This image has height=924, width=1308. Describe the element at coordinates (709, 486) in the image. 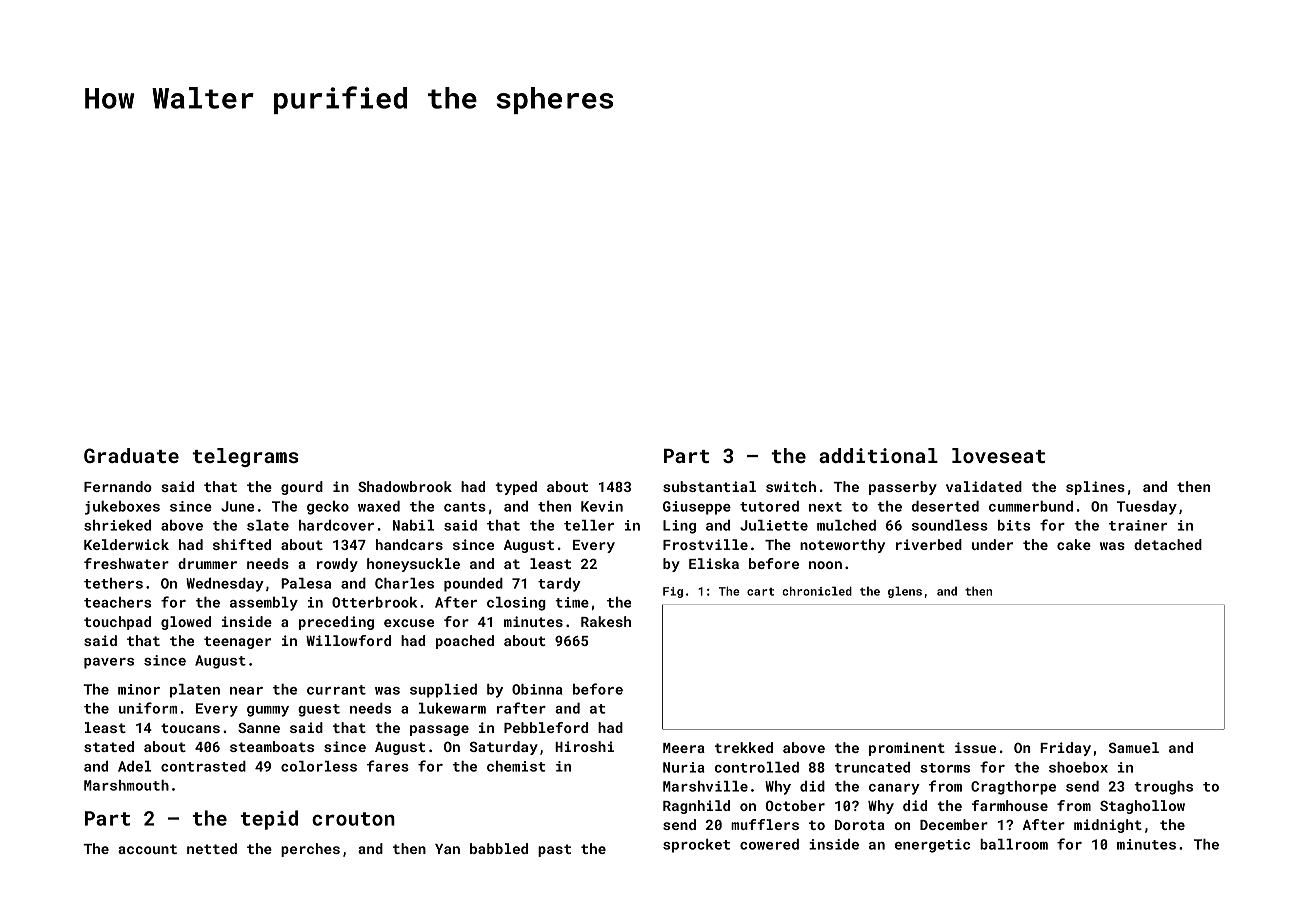

I see `substantial` at that location.
